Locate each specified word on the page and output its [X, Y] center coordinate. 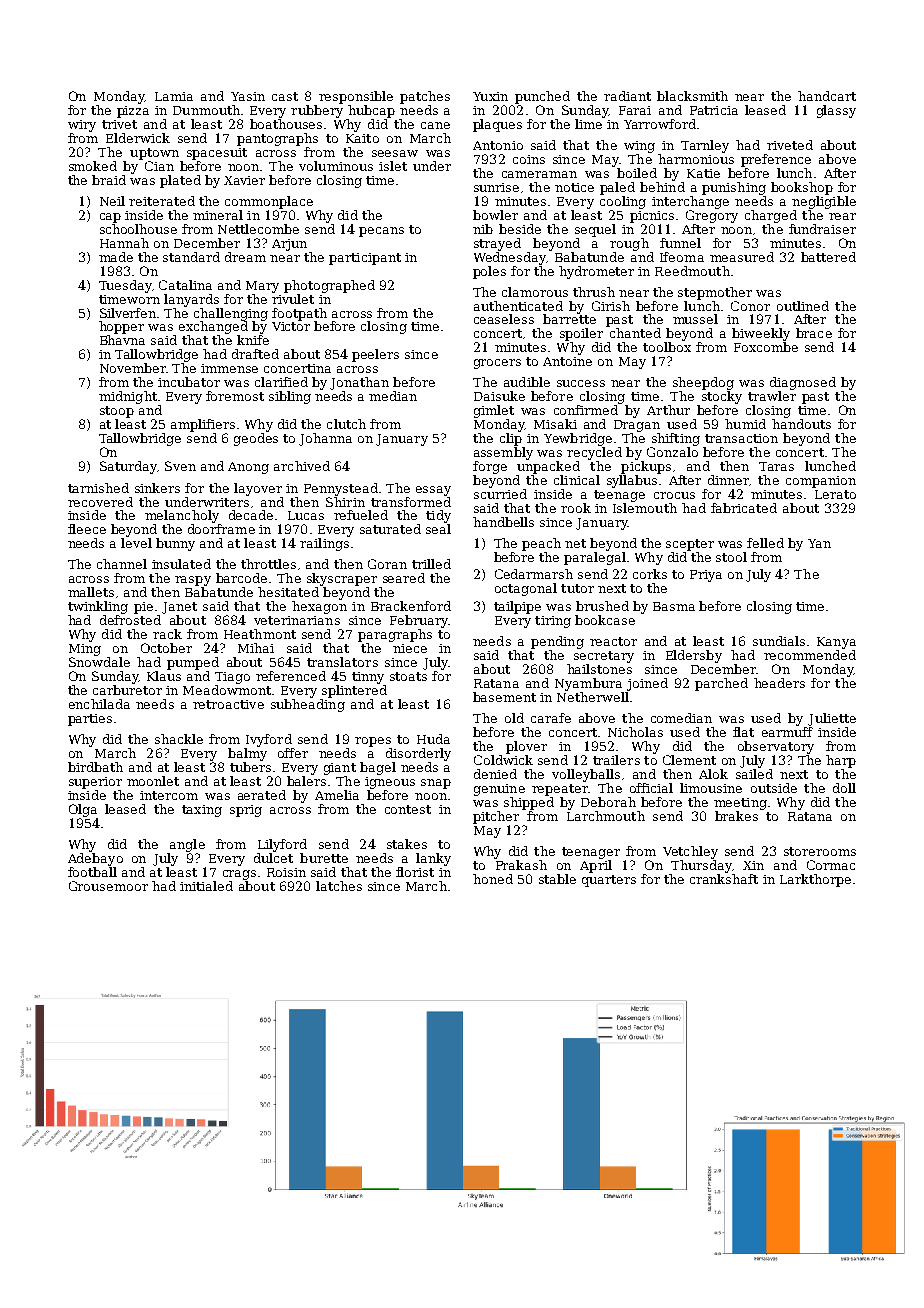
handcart [827, 96]
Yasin [248, 96]
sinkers [157, 488]
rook [576, 508]
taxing [202, 811]
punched [542, 97]
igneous [390, 783]
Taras [776, 466]
